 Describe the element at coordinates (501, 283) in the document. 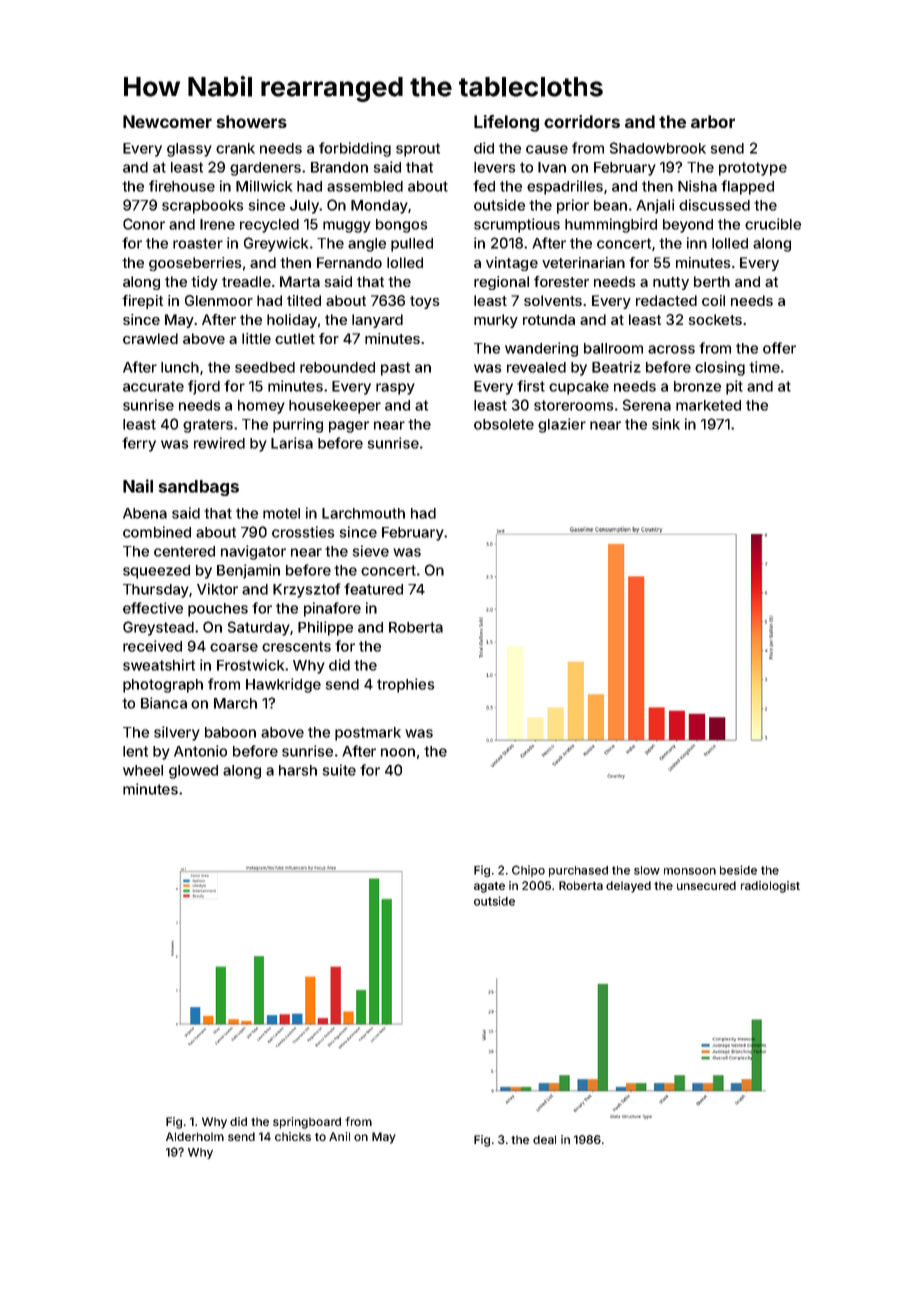

I see `regional` at that location.
